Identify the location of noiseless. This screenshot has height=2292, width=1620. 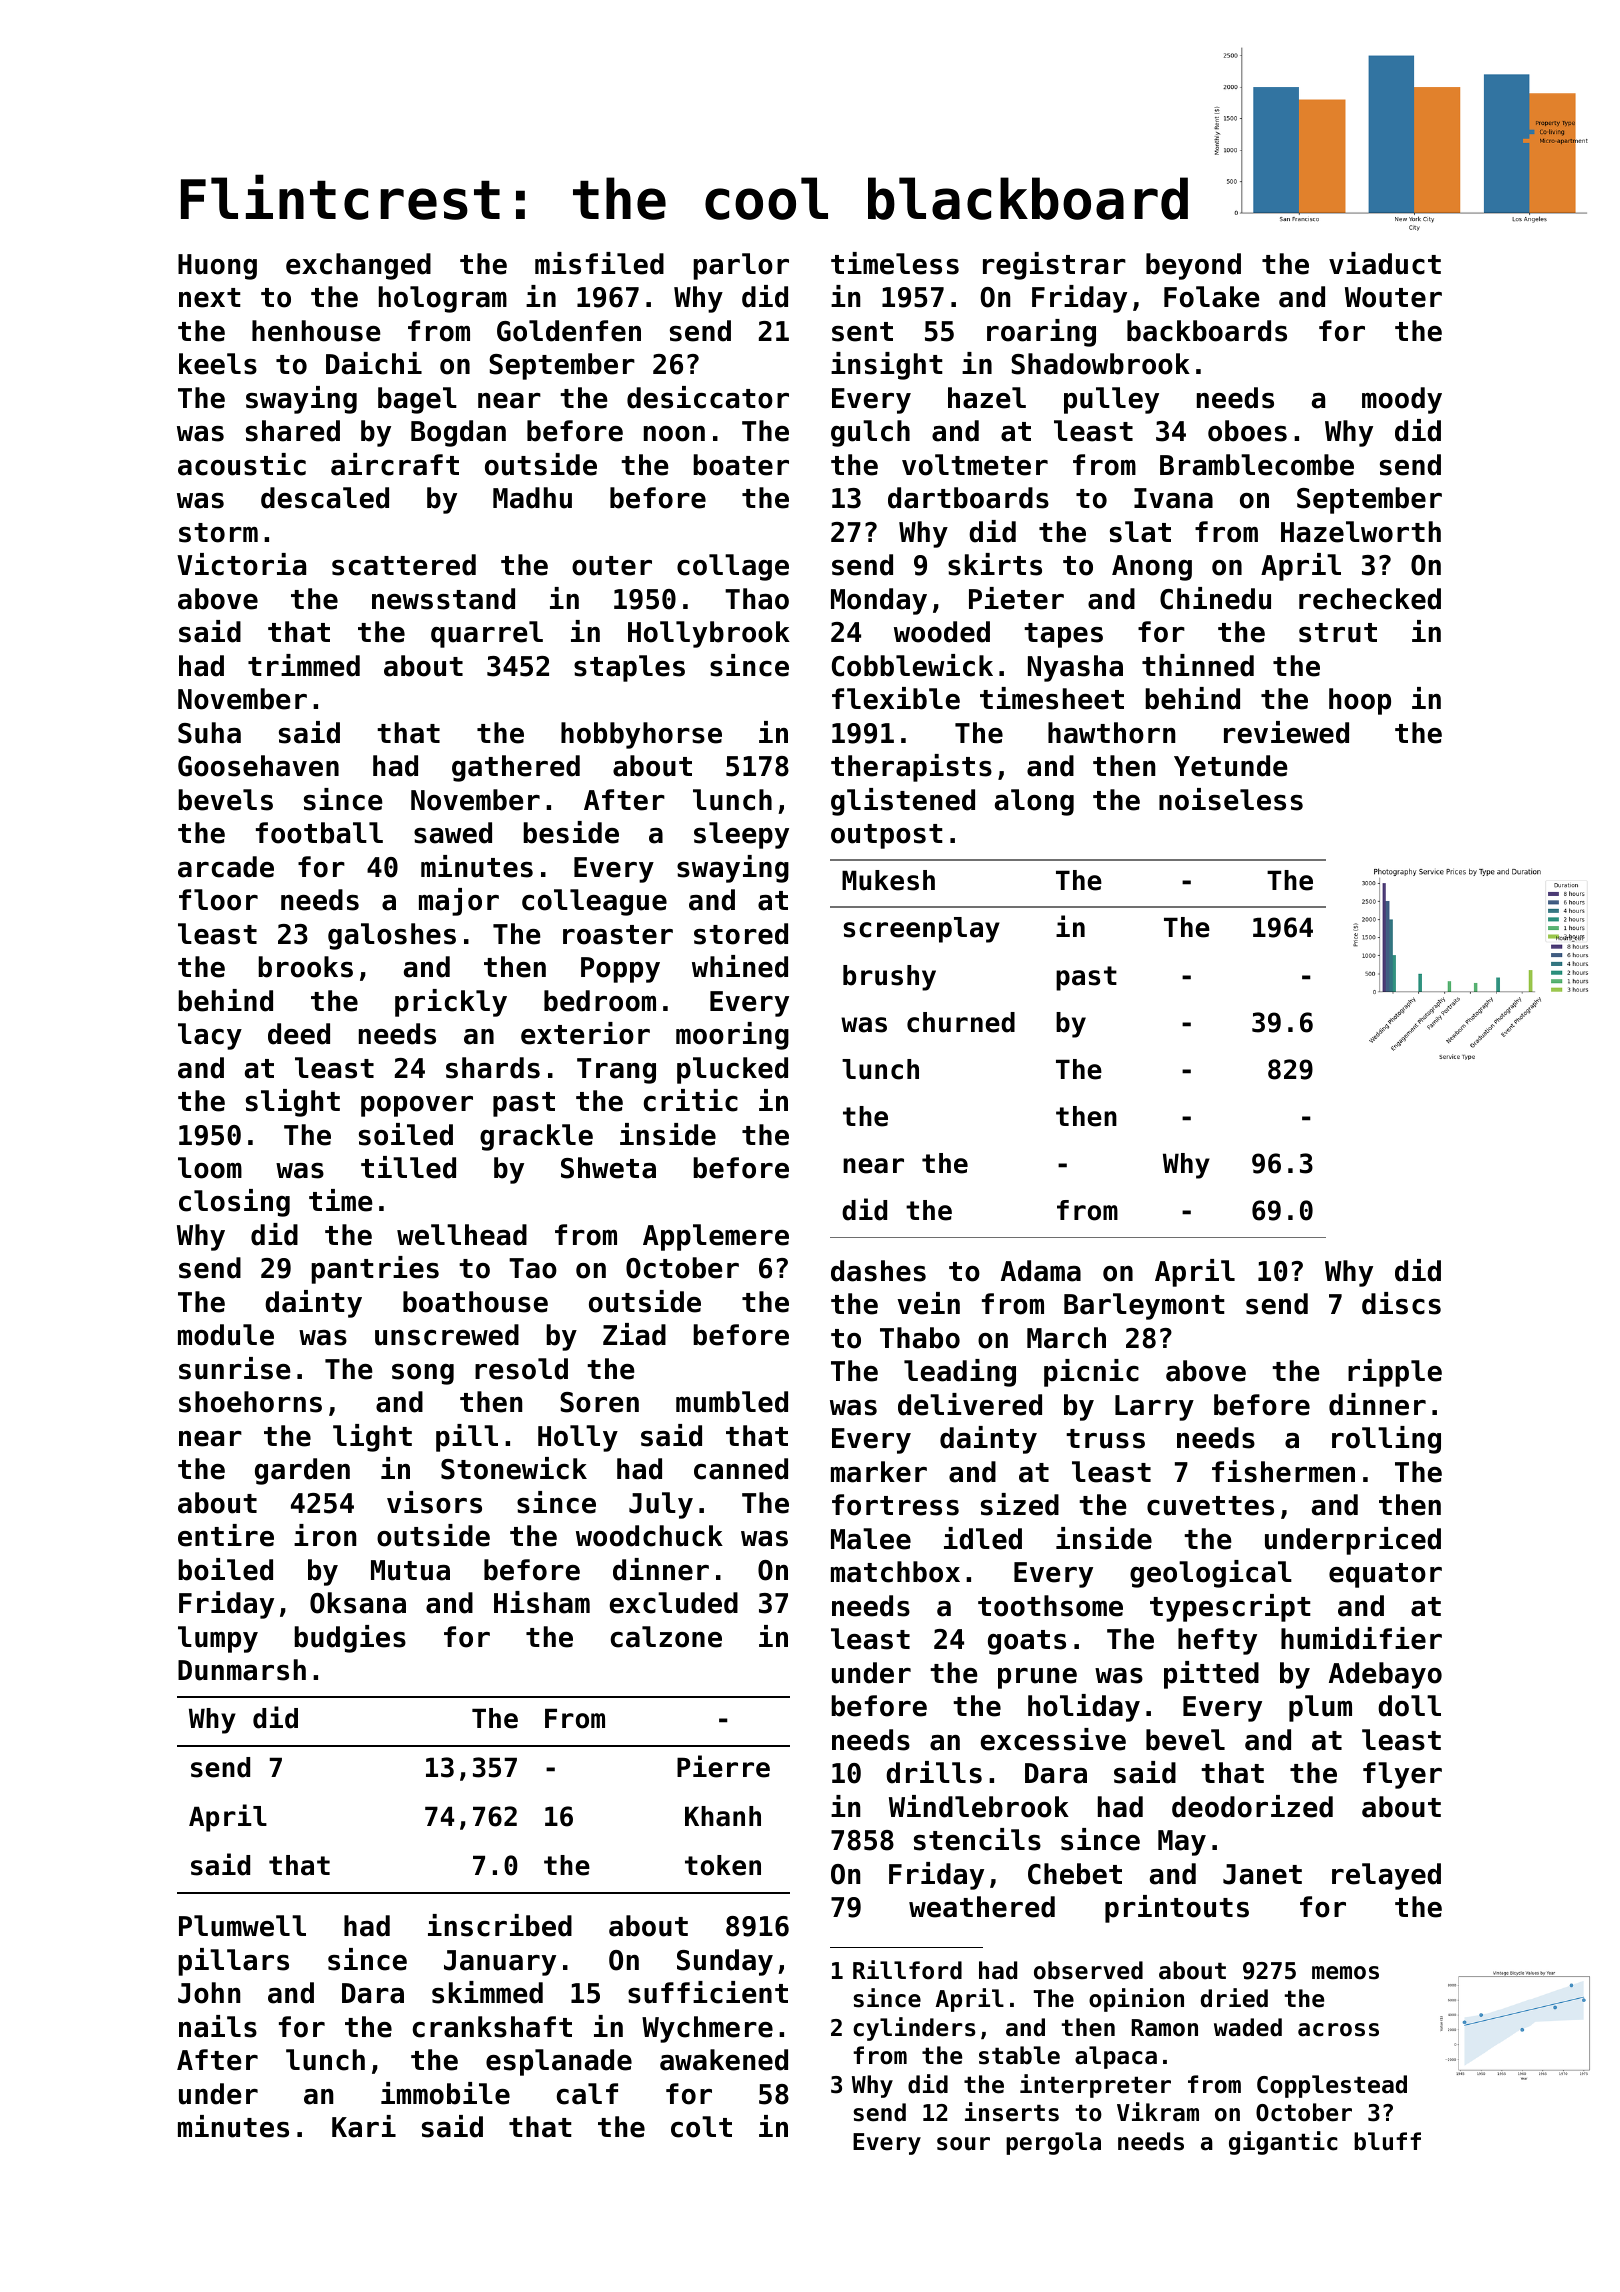
(1231, 799).
